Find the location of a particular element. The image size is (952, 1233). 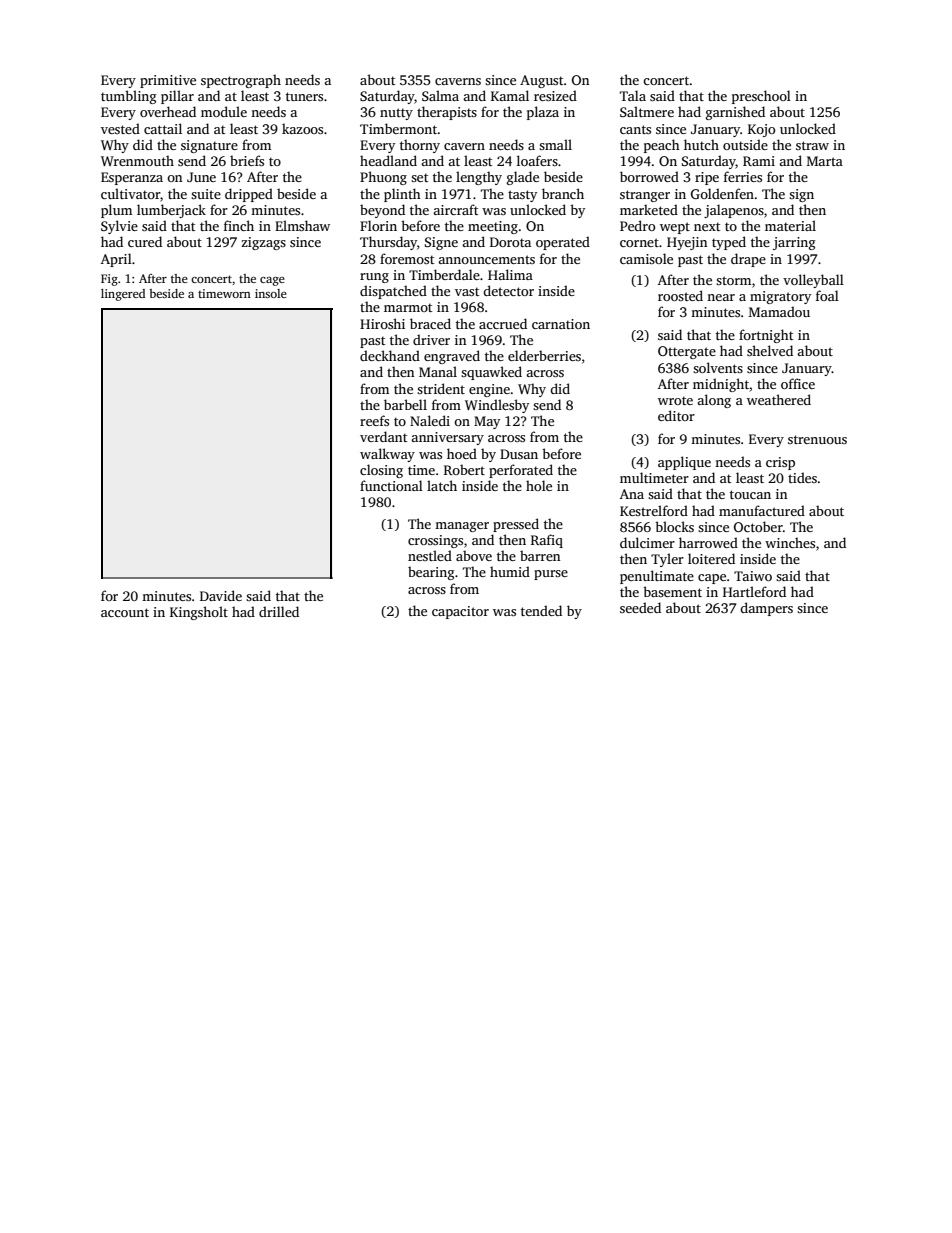

Tyler is located at coordinates (667, 560).
